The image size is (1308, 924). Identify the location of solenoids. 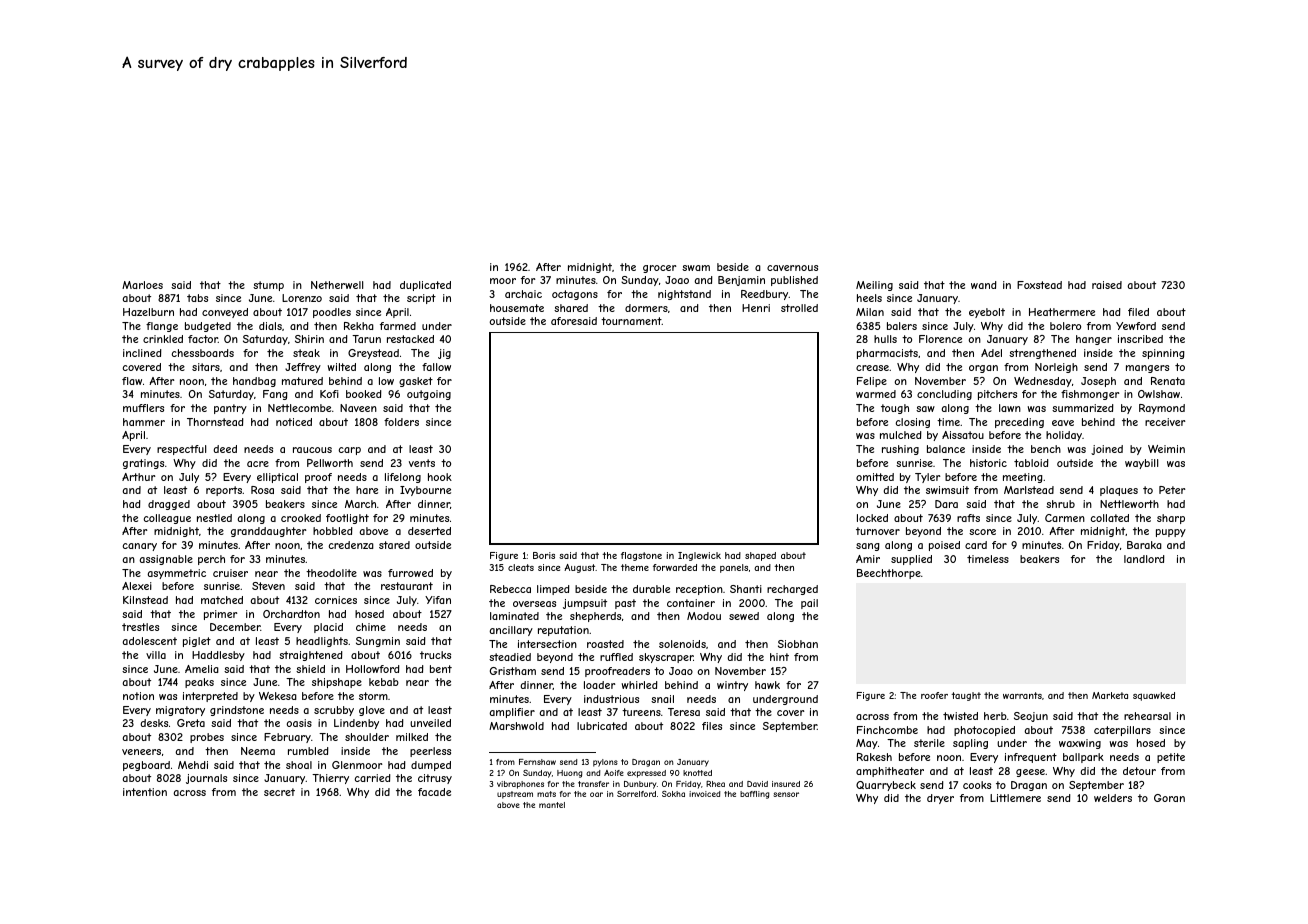
(682, 644).
